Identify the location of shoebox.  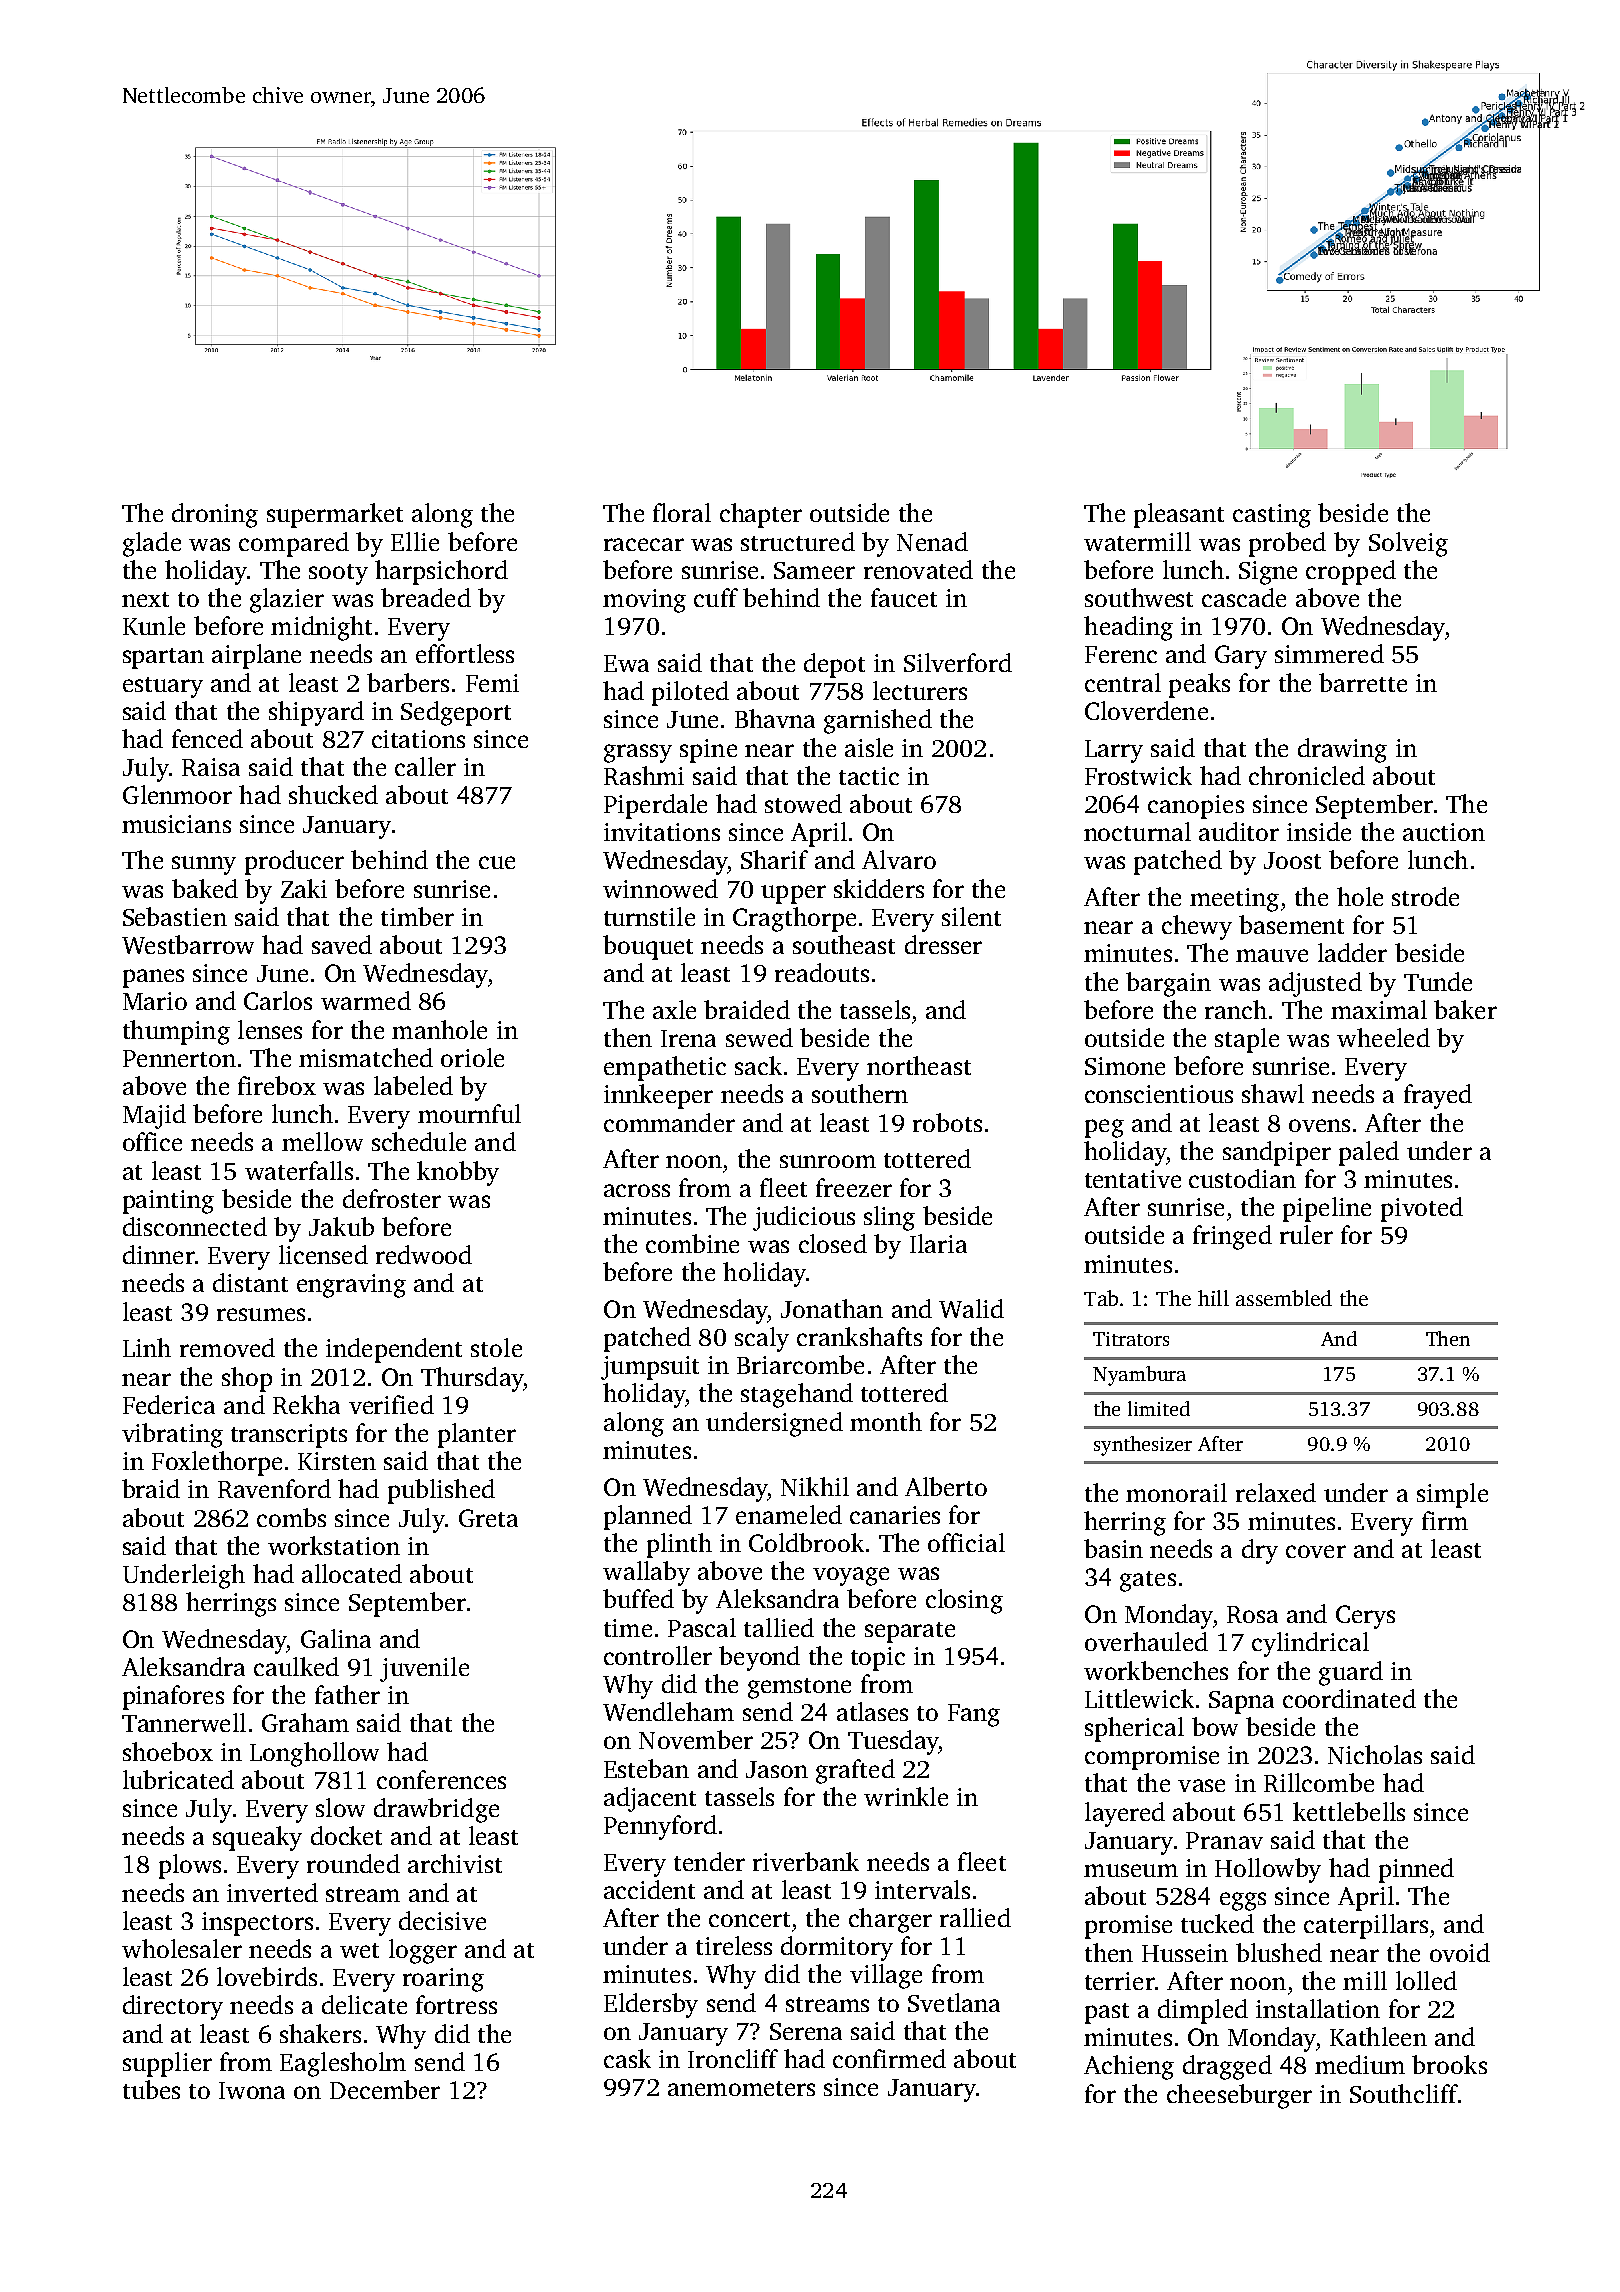
(168, 1751).
